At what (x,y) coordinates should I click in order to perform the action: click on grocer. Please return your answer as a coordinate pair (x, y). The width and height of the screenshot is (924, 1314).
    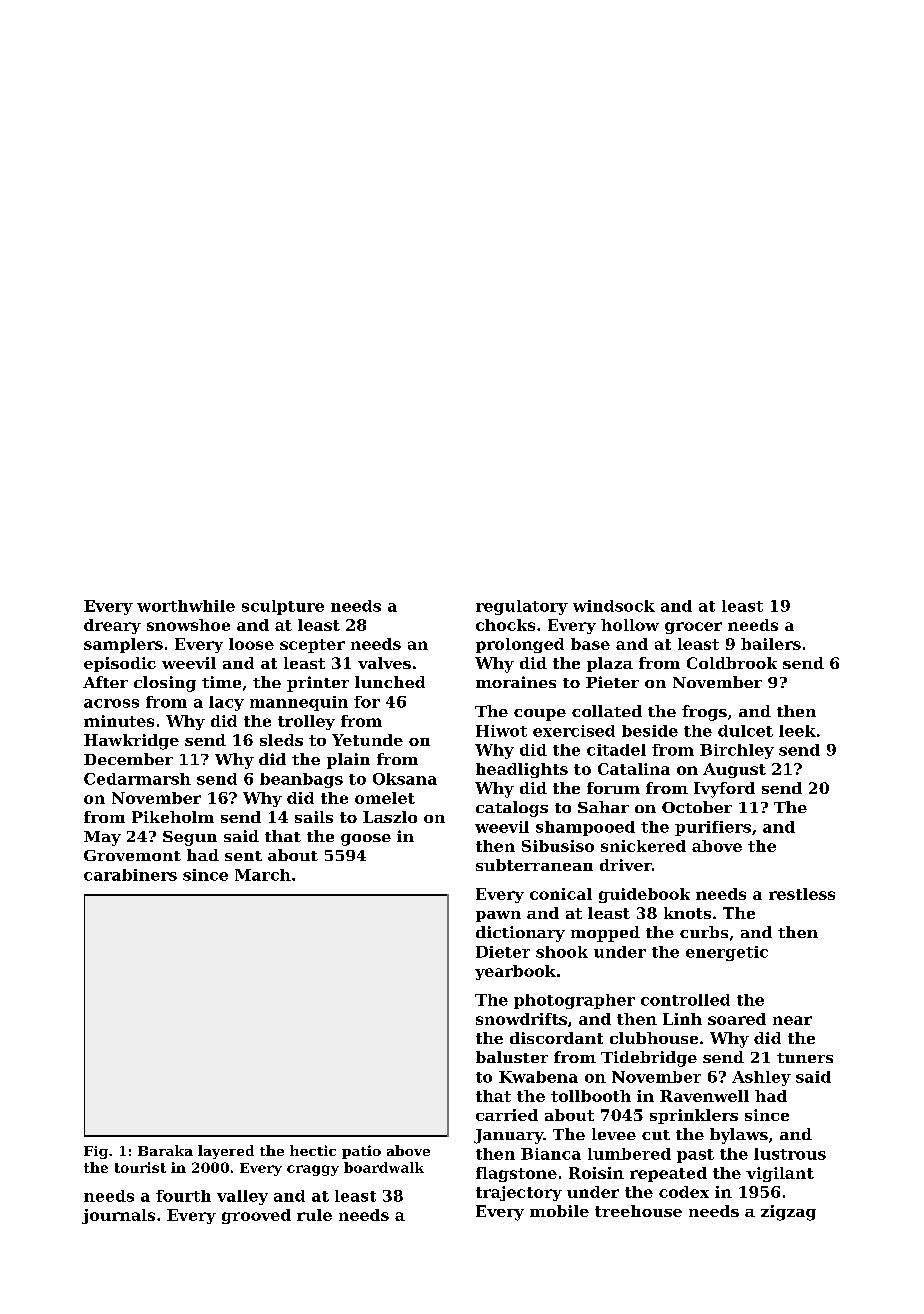
    Looking at the image, I should click on (693, 628).
